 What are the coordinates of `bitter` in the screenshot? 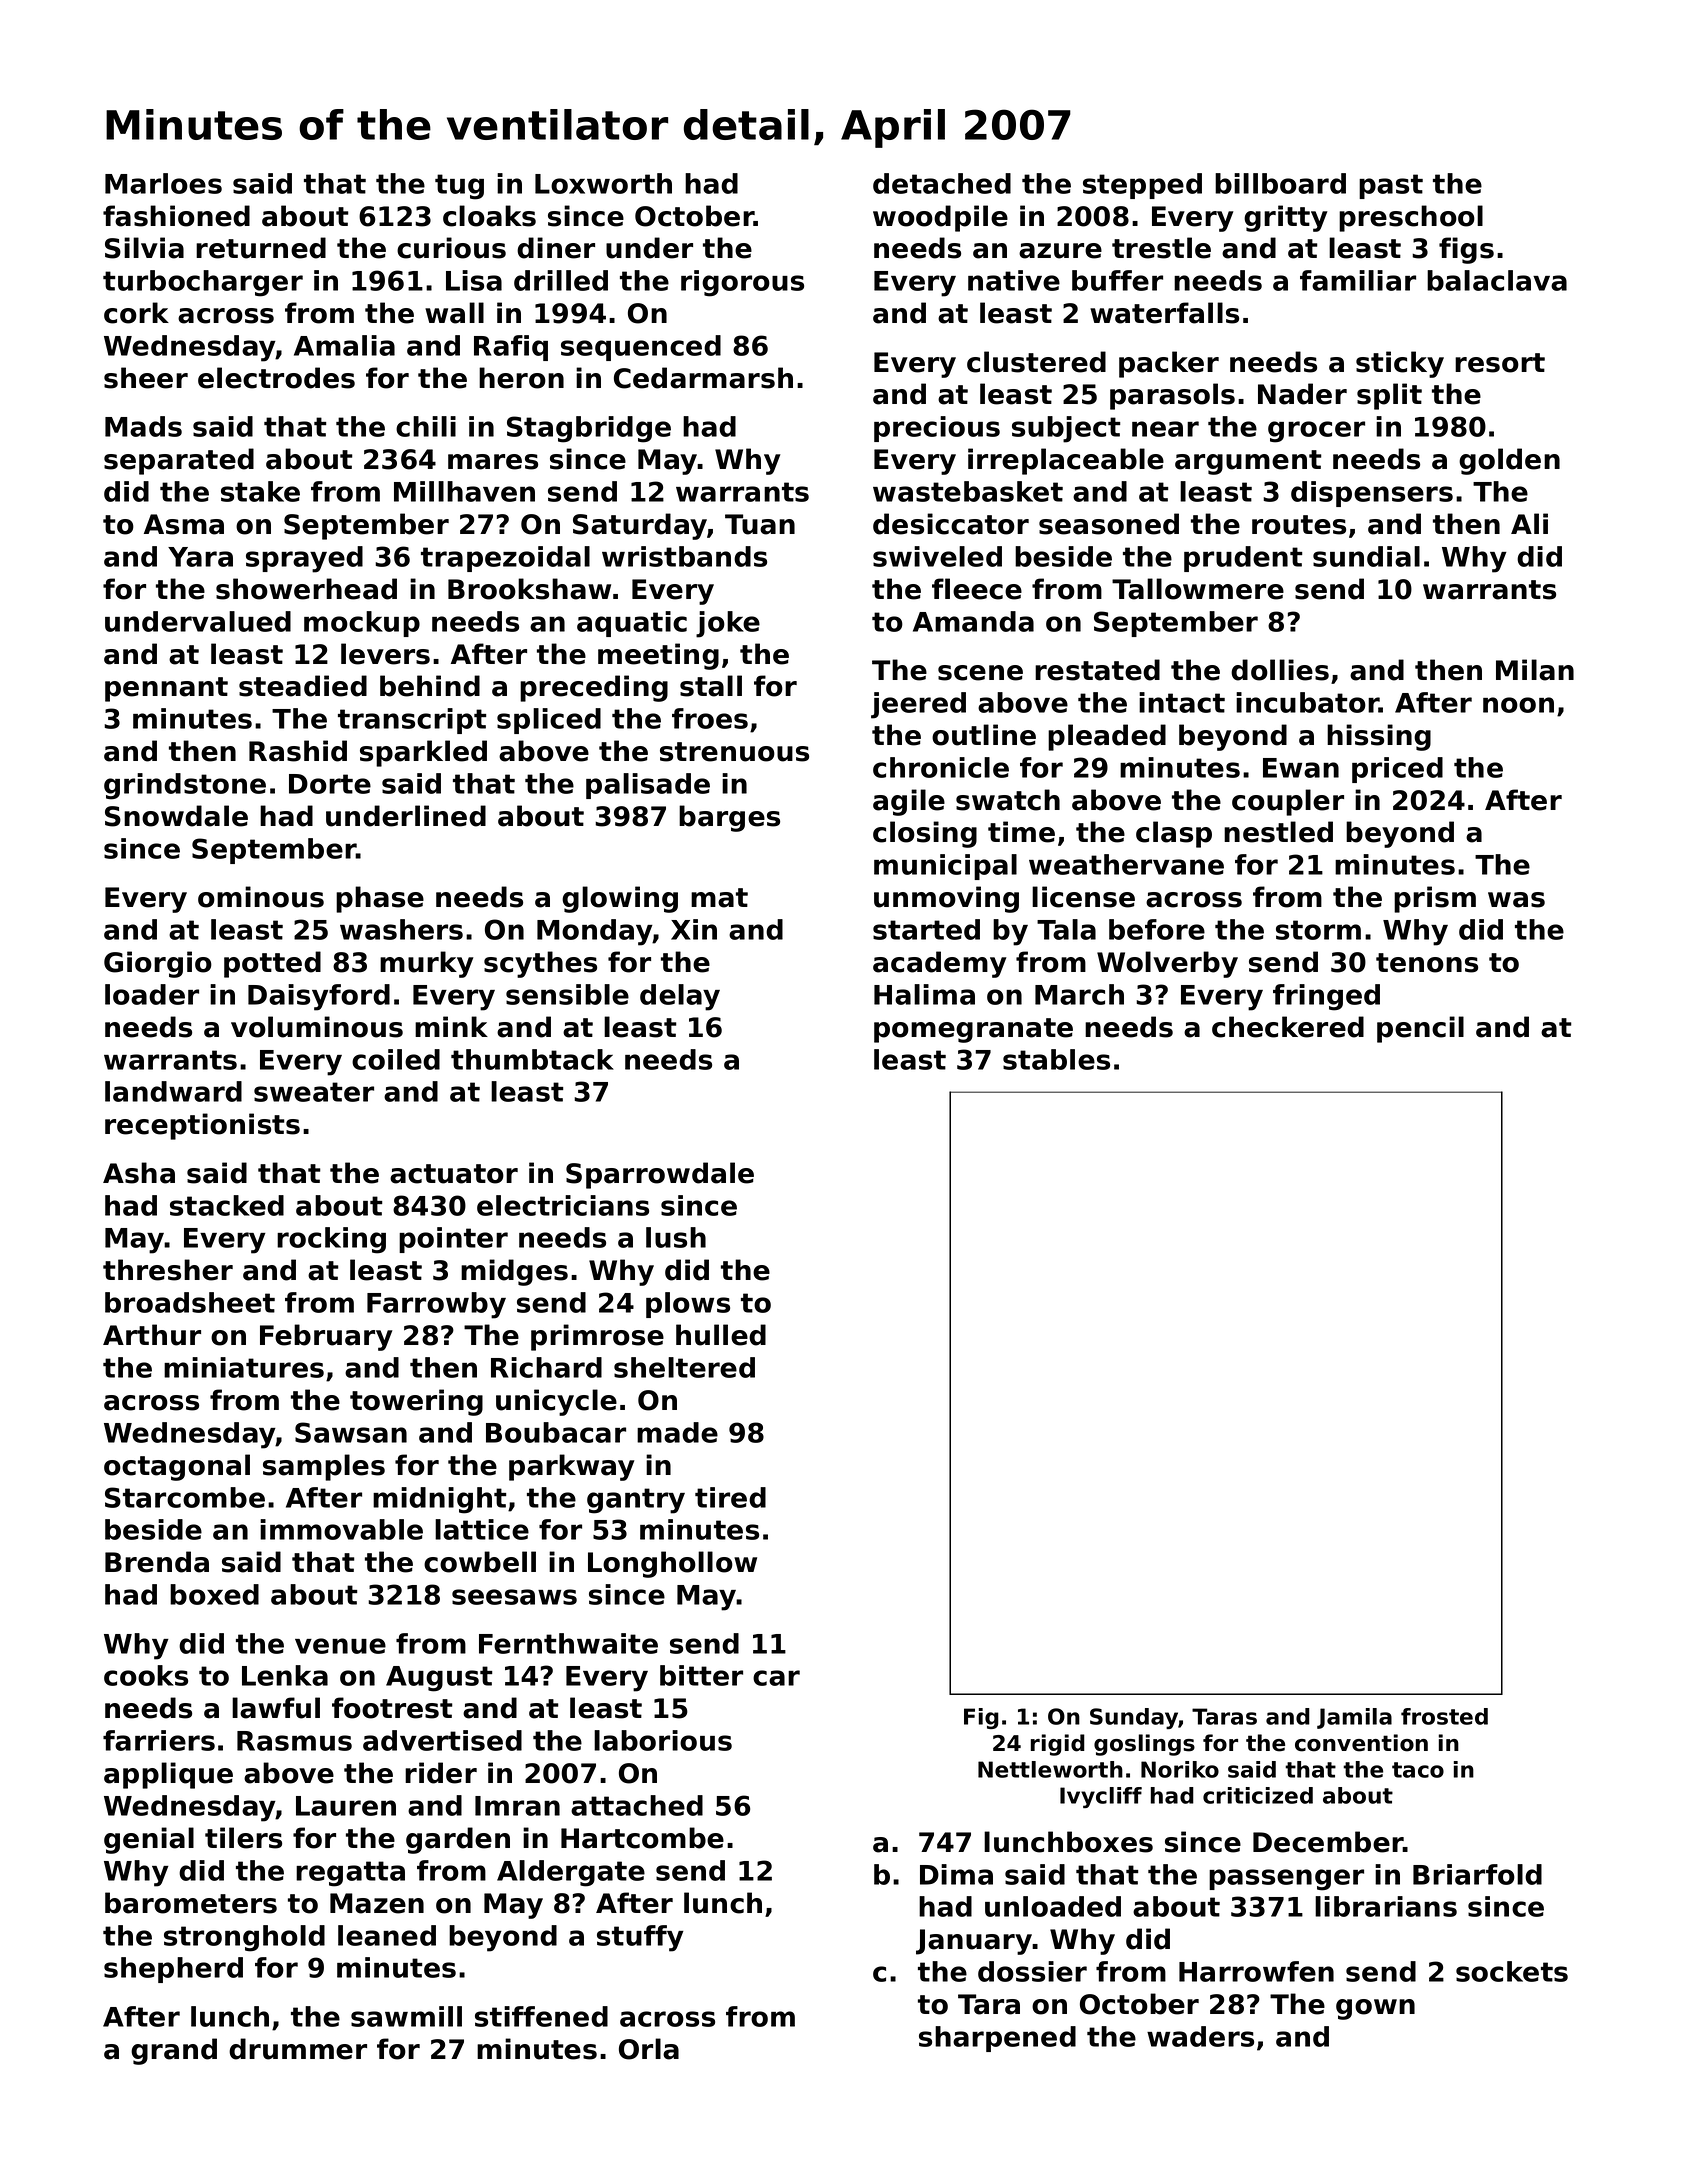 It's located at (701, 1675).
